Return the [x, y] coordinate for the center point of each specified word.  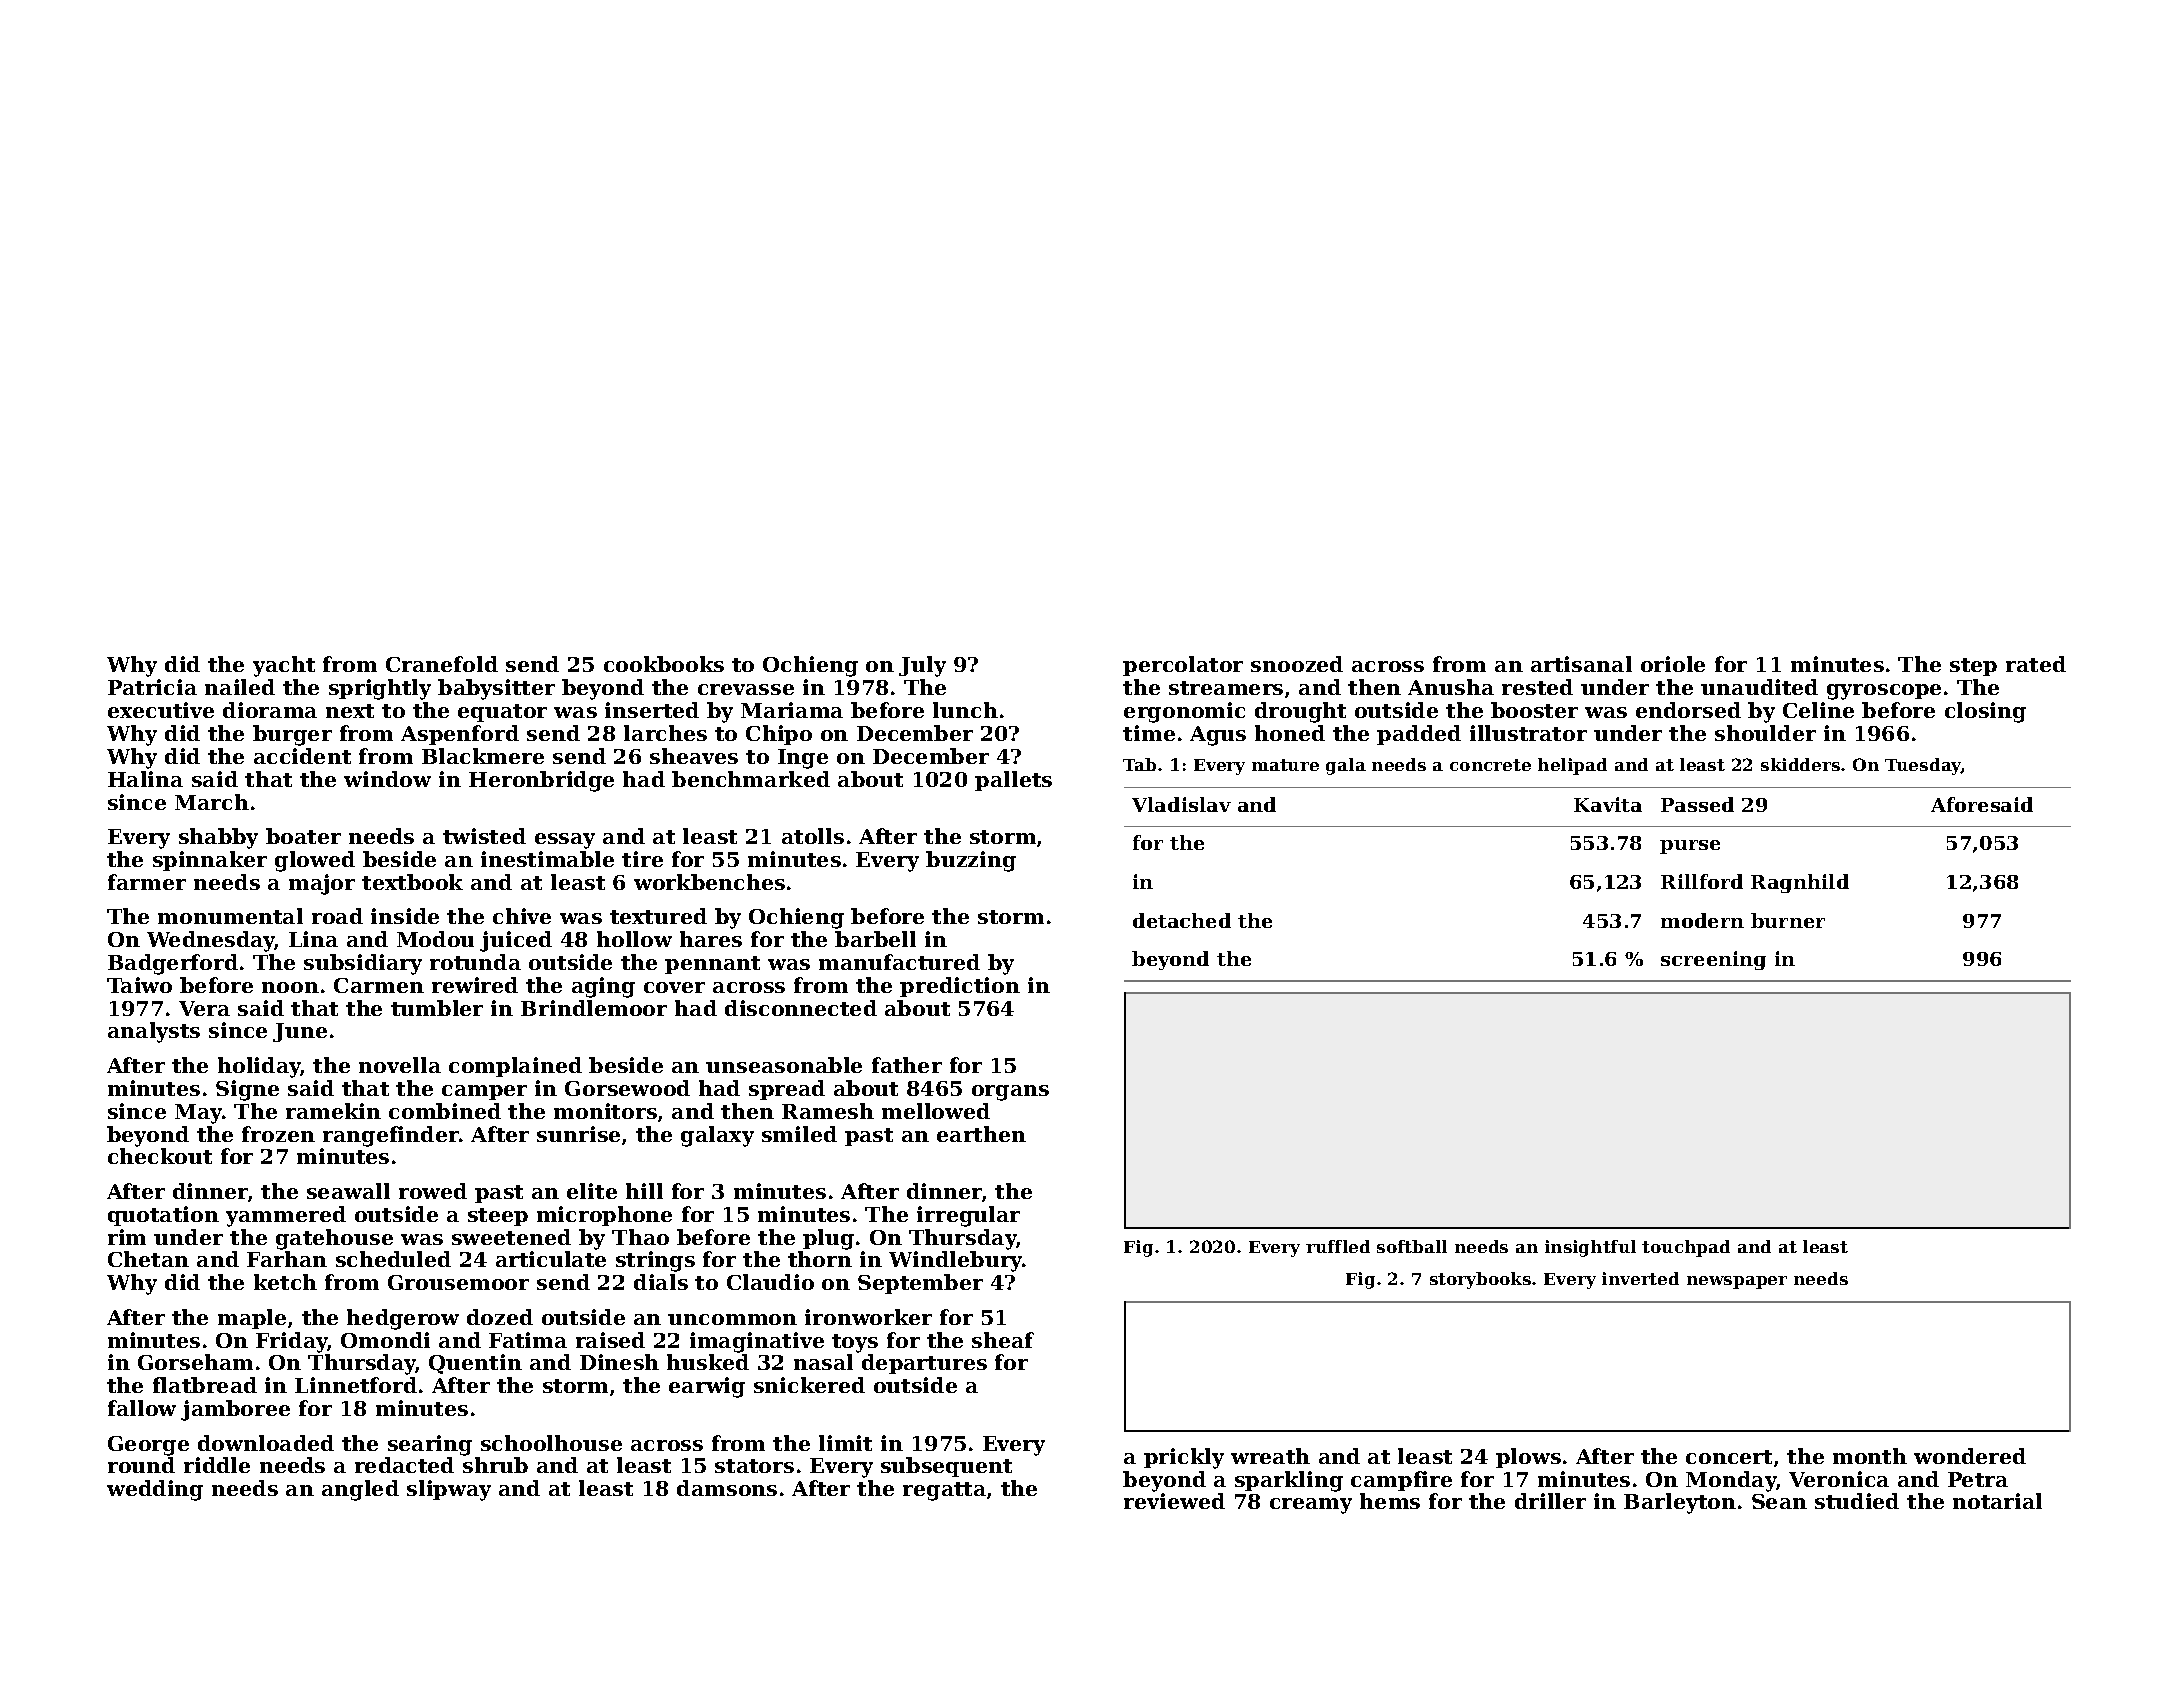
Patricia [152, 687]
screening [1713, 960]
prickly [1184, 1458]
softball [1412, 1246]
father [907, 1065]
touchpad [1686, 1248]
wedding [155, 1490]
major [322, 884]
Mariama [792, 710]
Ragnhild [1800, 883]
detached [1182, 920]
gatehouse [334, 1239]
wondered [1970, 1456]
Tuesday [1923, 766]
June [300, 1032]
